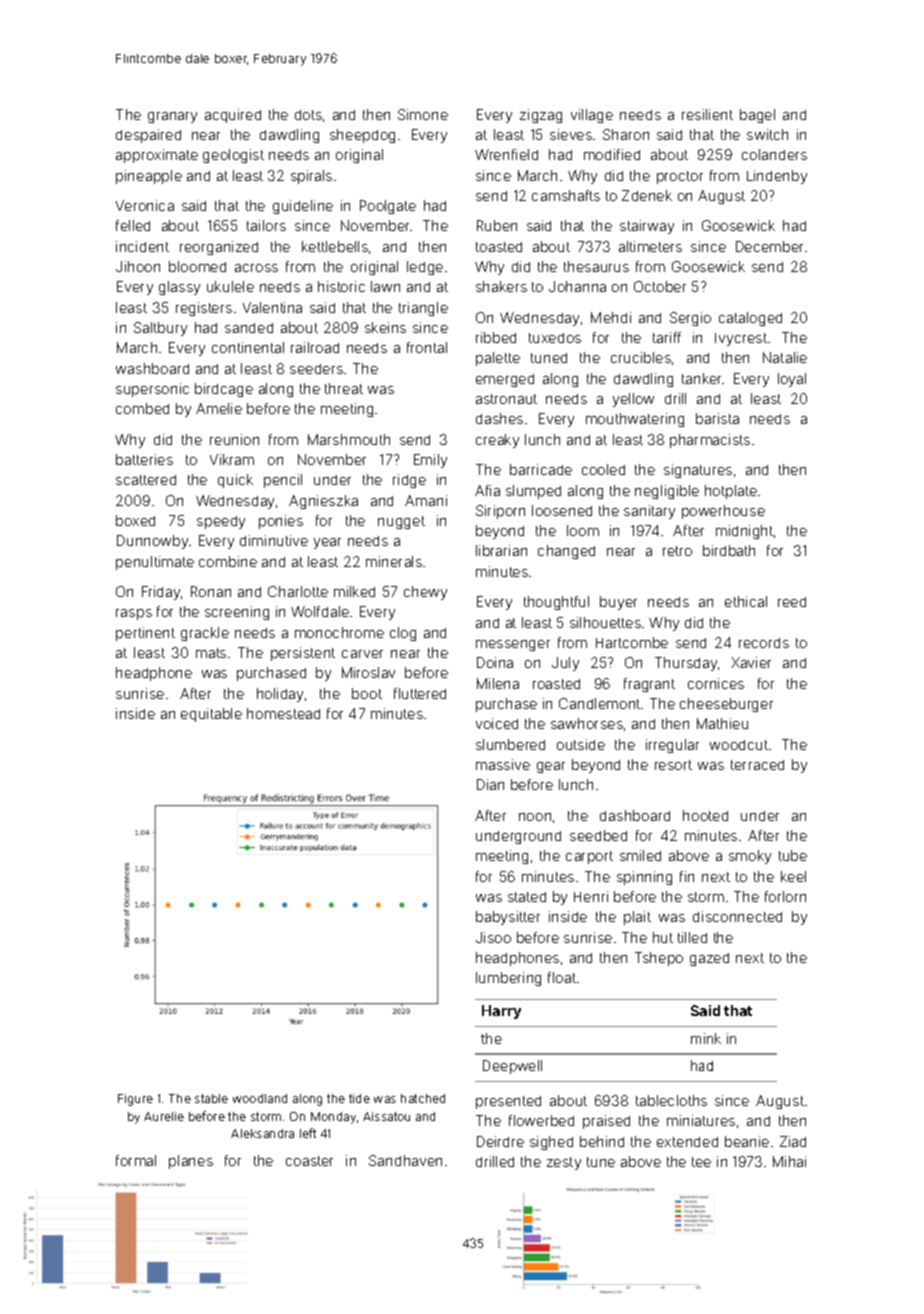  Describe the element at coordinates (311, 177) in the page. I see `spirals` at that location.
